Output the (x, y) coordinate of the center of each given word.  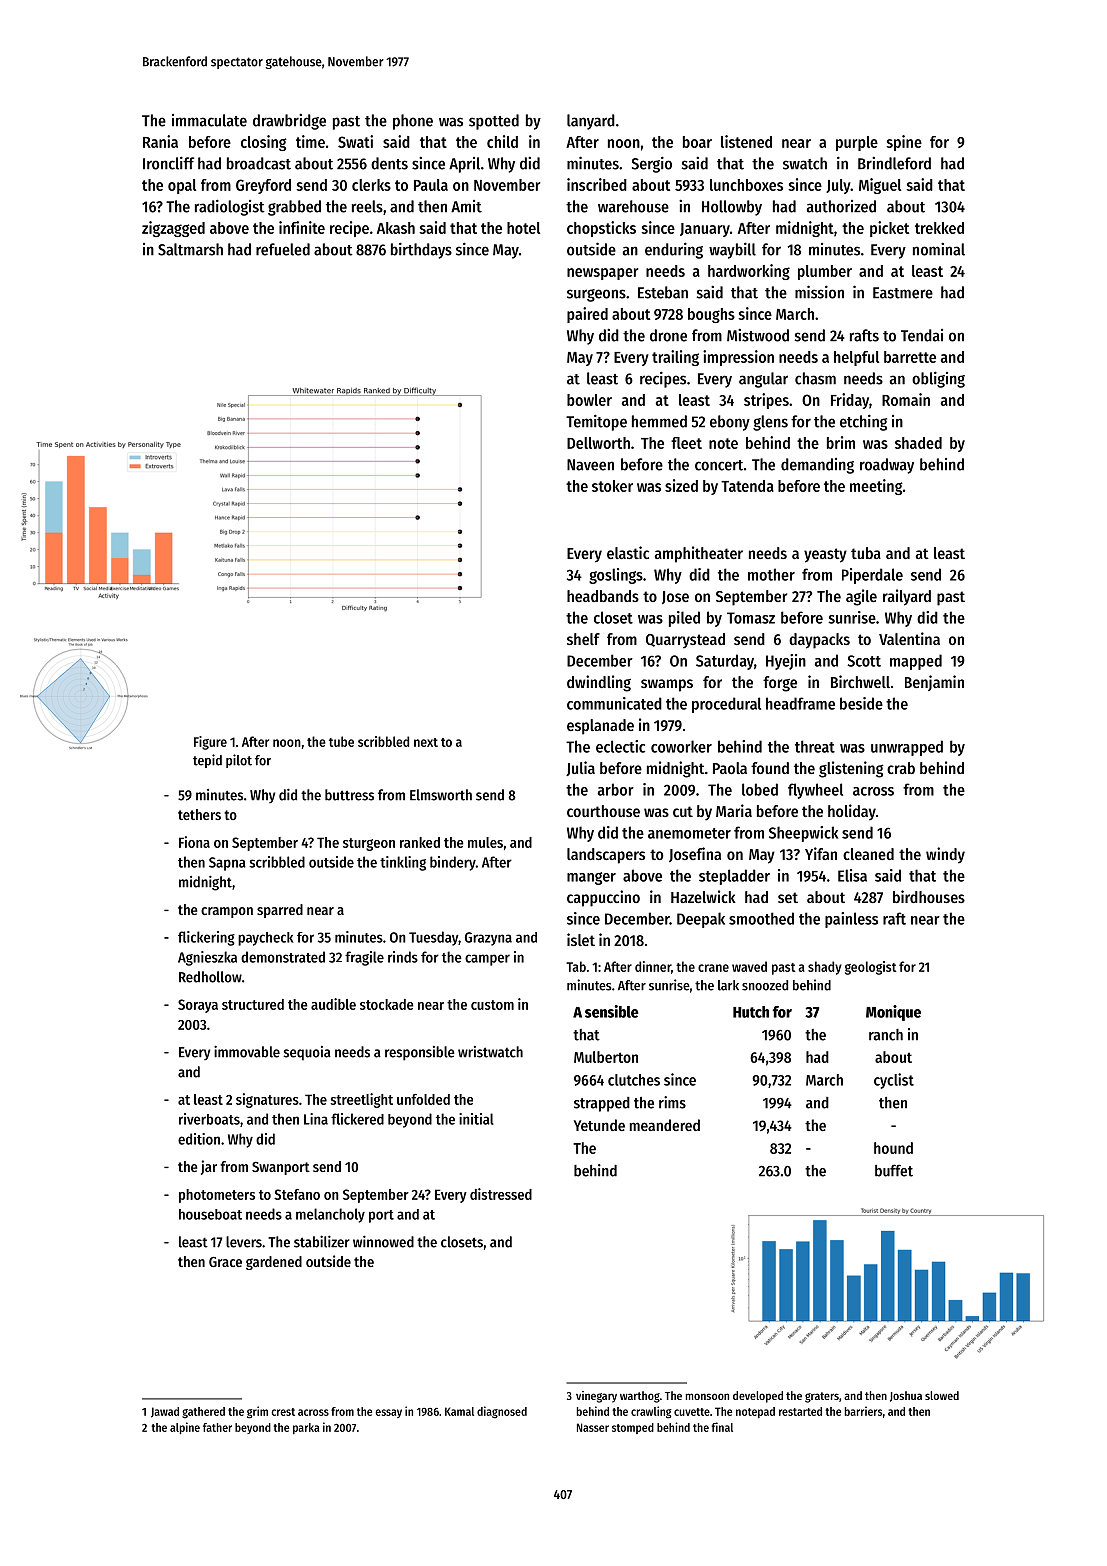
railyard (907, 597)
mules (485, 842)
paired (587, 315)
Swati (355, 141)
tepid (207, 761)
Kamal (459, 1411)
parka (306, 1428)
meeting (876, 487)
